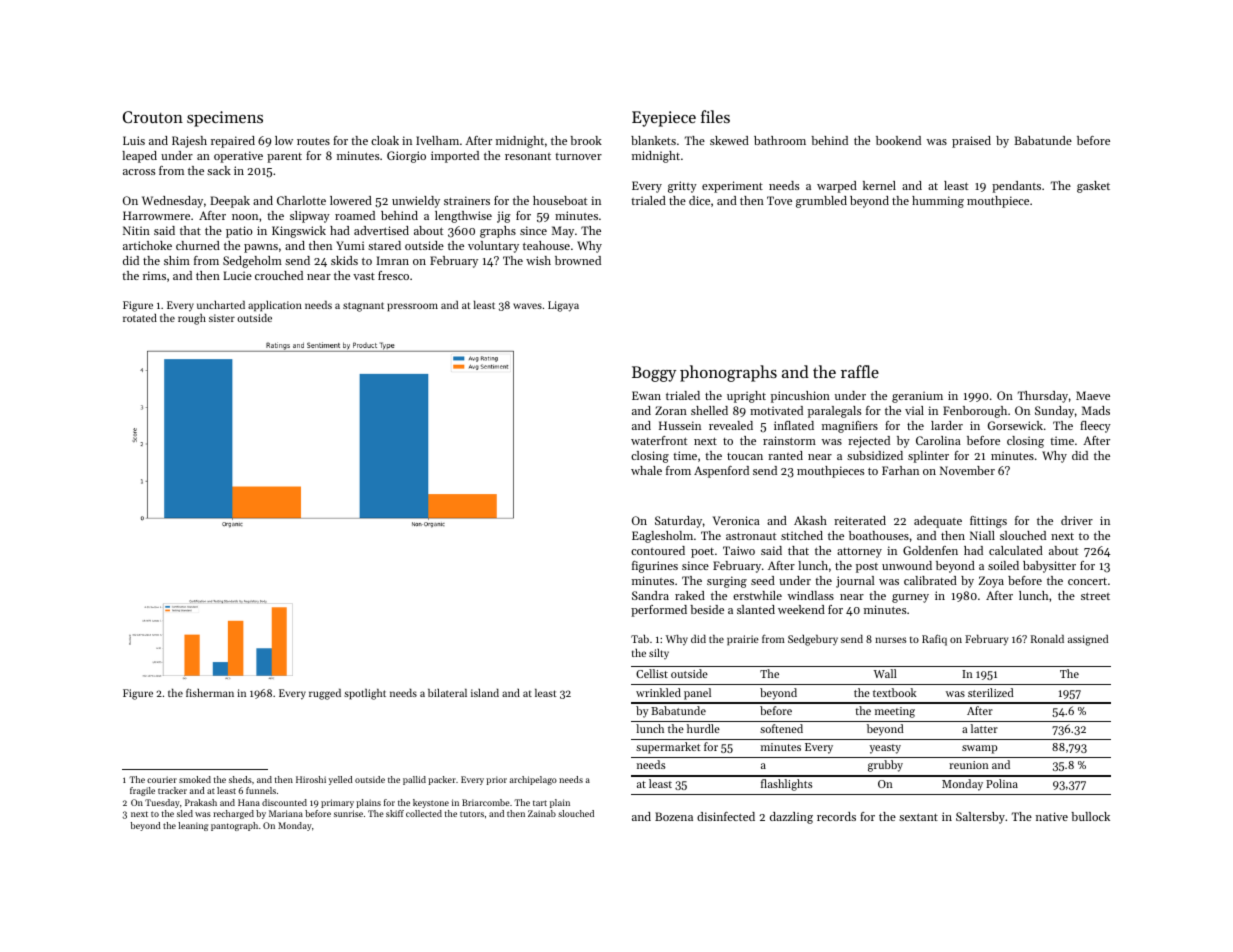 Image resolution: width=1233 pixels, height=952 pixels. What do you see at coordinates (938, 522) in the document?
I see `adequate` at bounding box center [938, 522].
